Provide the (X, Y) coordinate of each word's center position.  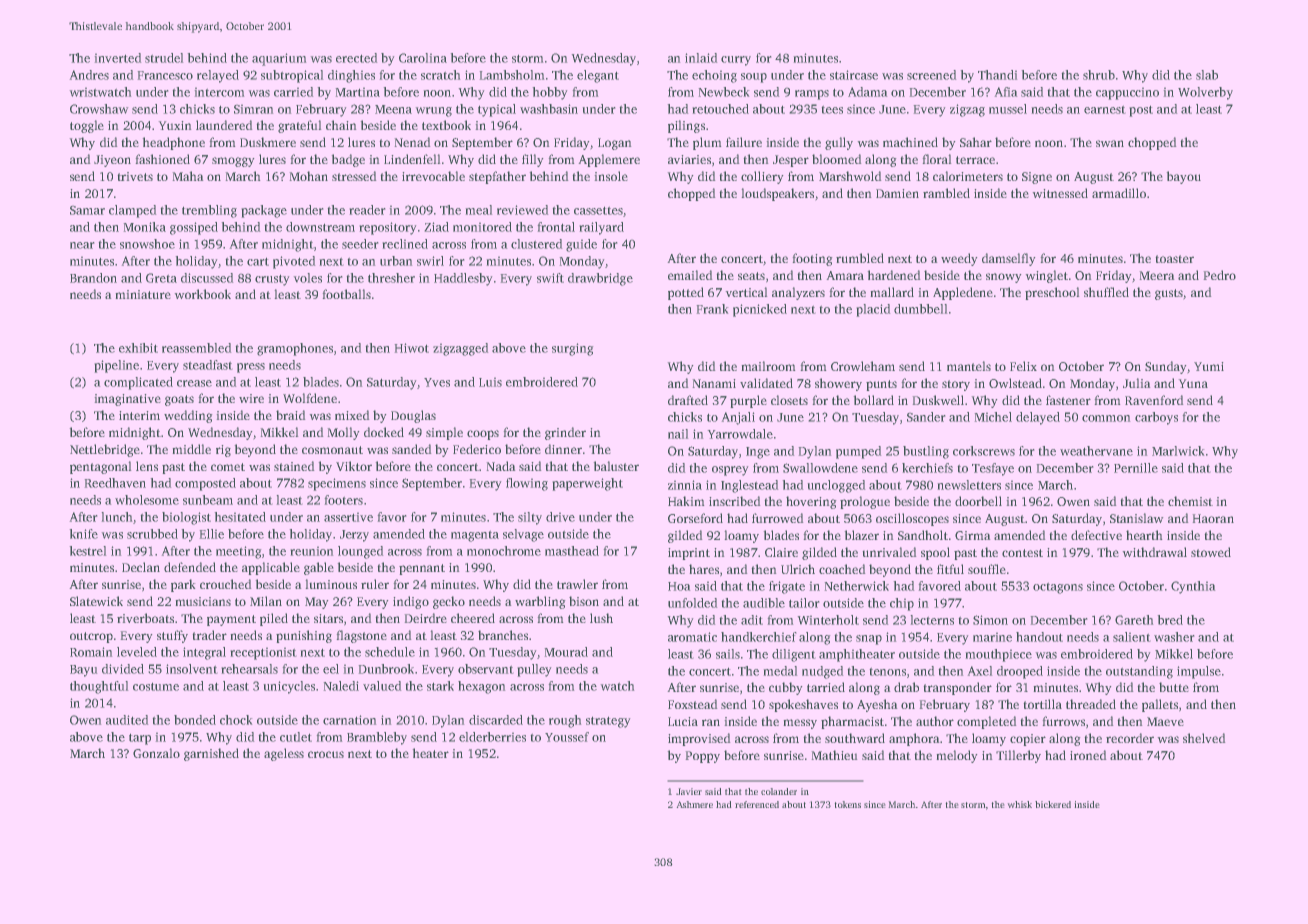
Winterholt (828, 620)
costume (156, 687)
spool (935, 553)
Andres (89, 75)
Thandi (997, 75)
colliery (762, 177)
